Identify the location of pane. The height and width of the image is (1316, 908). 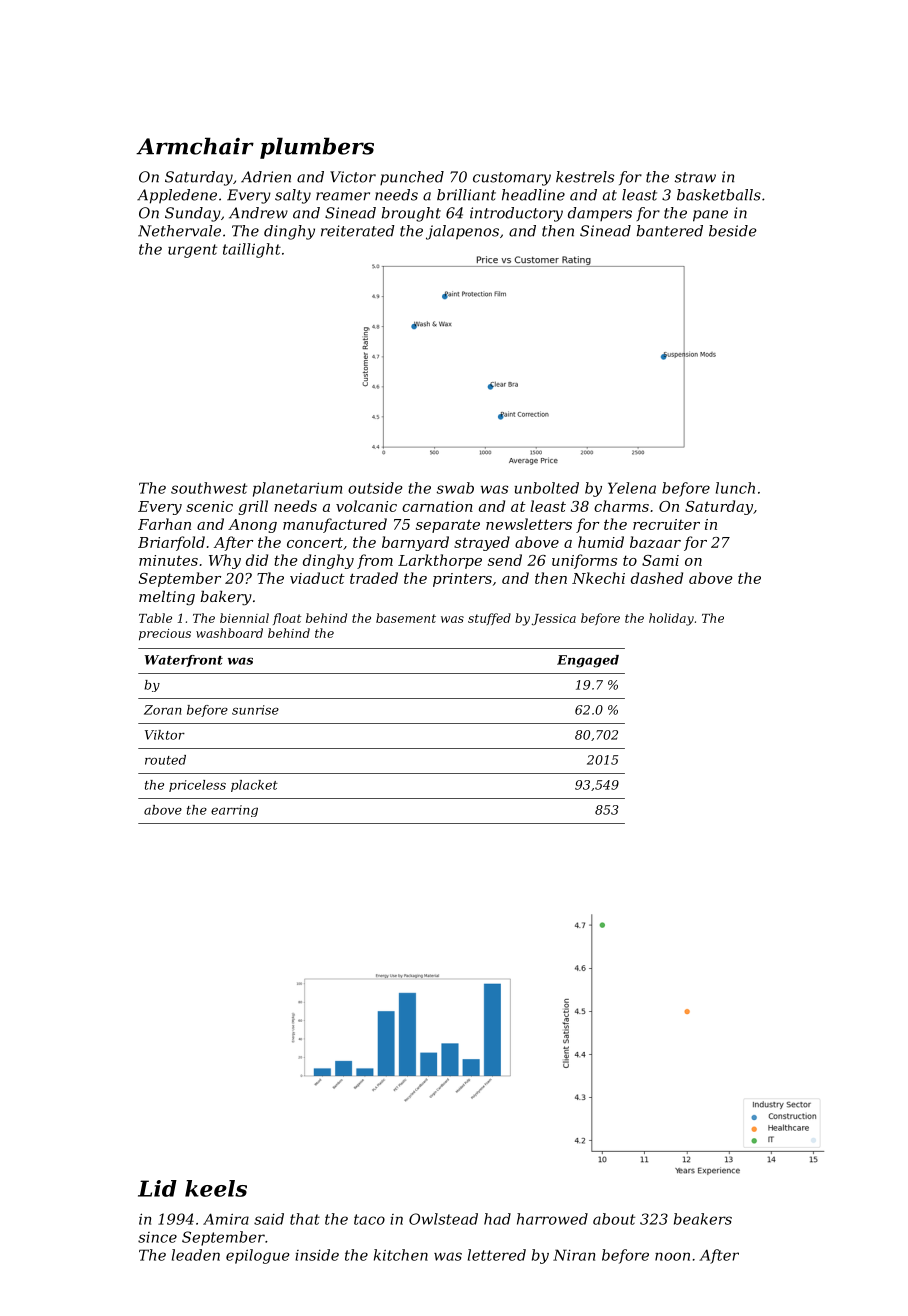
(710, 216).
